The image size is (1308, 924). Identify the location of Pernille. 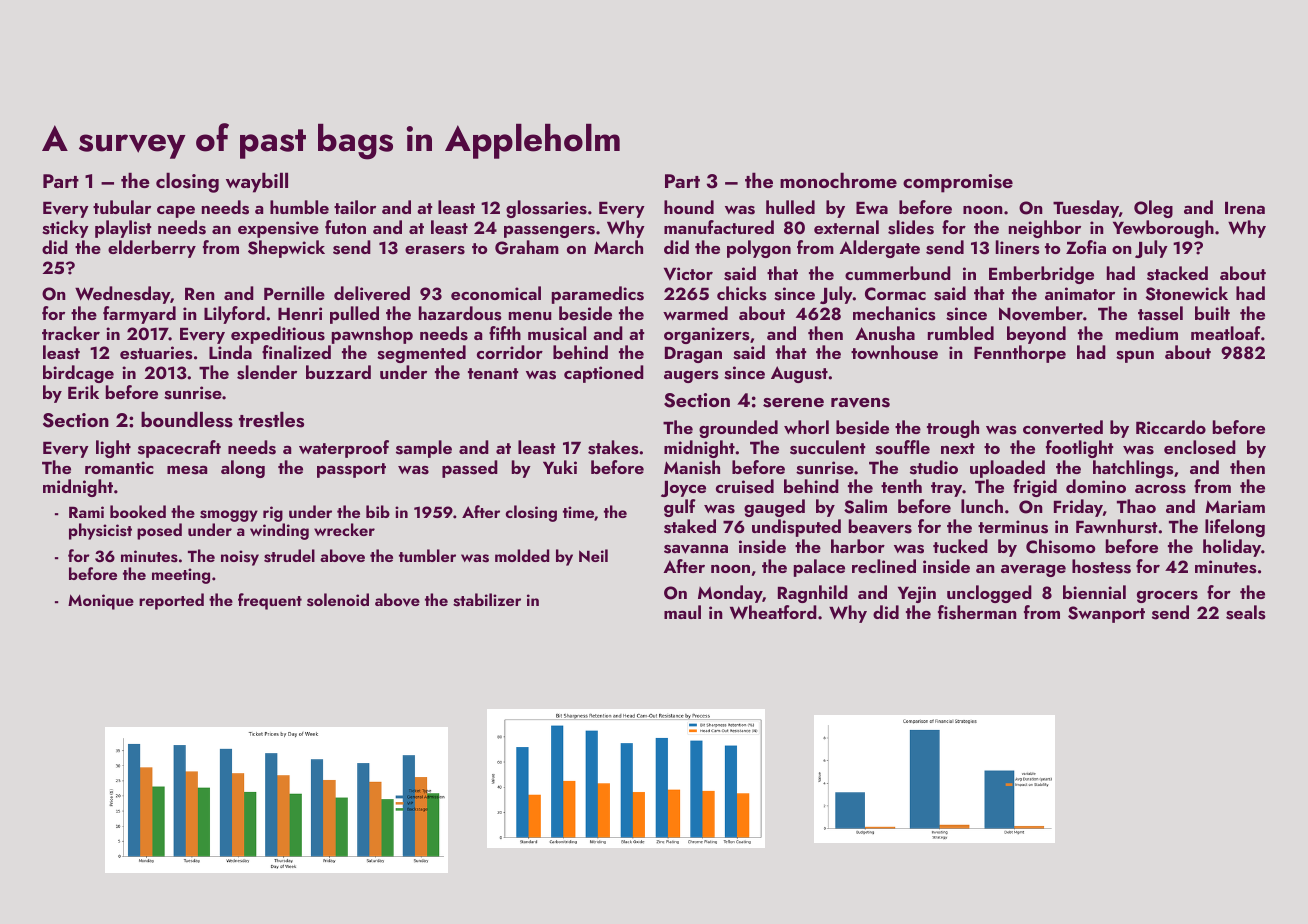
(294, 293).
